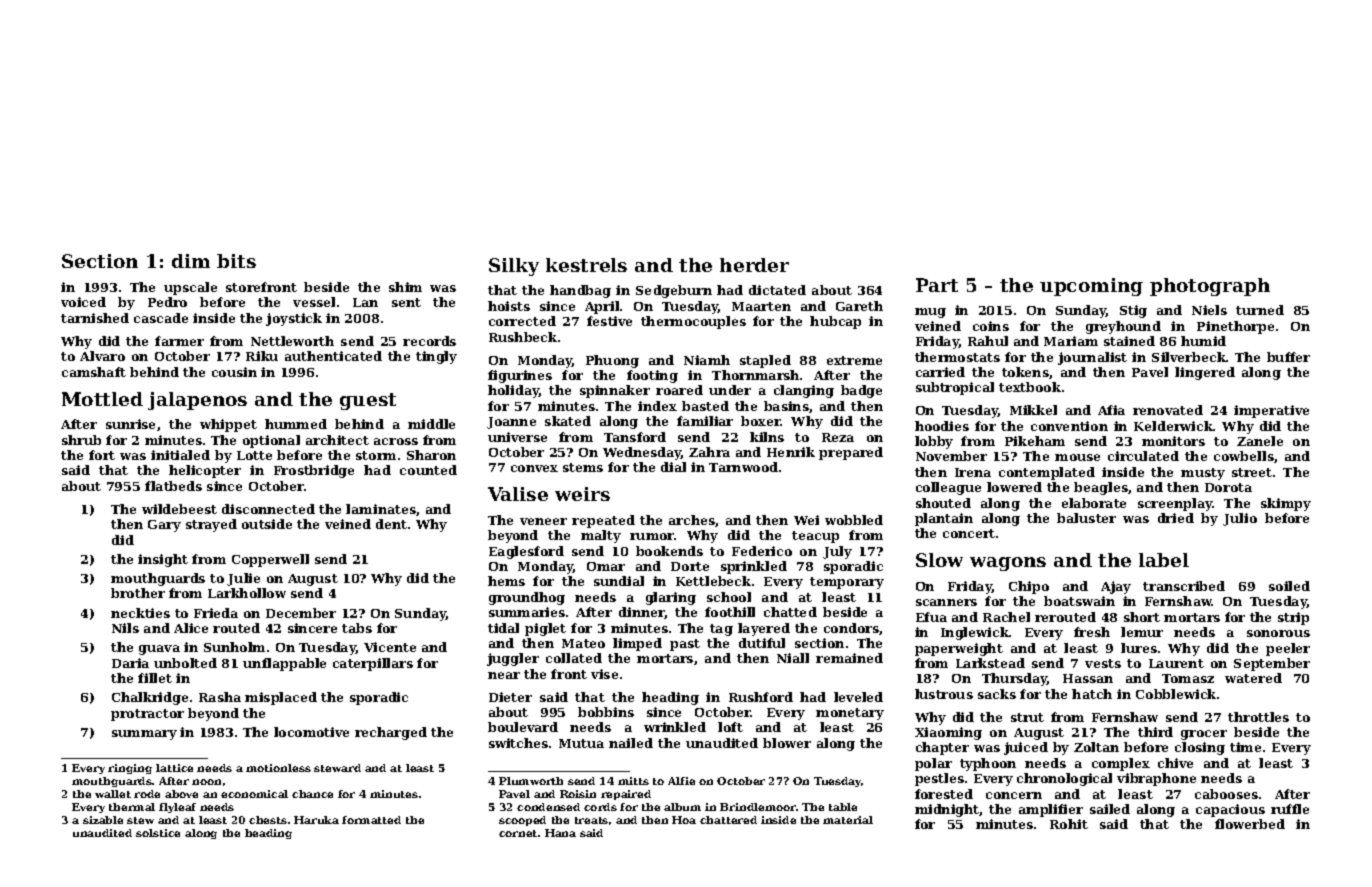 The width and height of the screenshot is (1372, 887). I want to click on flatbeds, so click(173, 486).
